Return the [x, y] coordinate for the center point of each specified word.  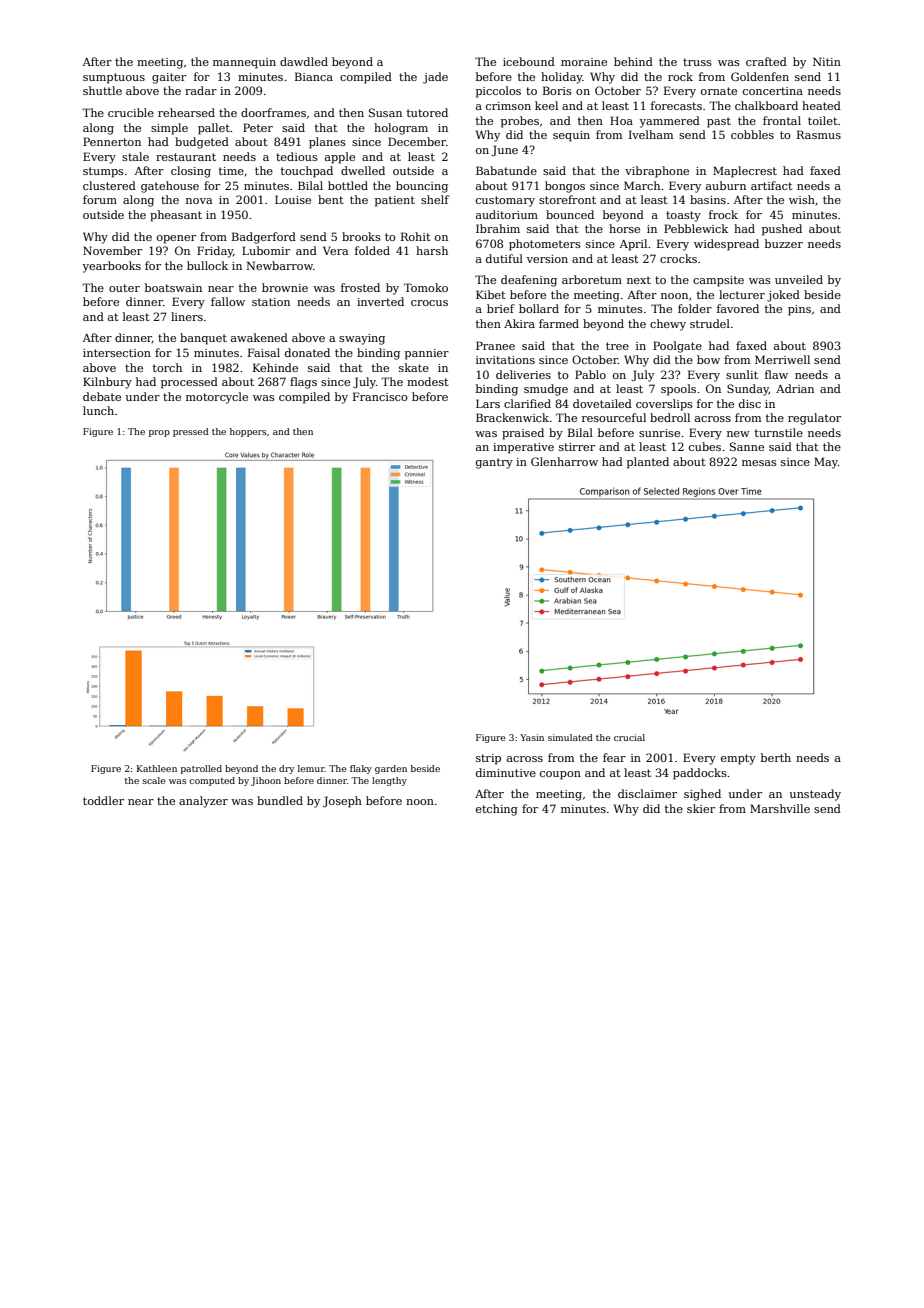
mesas [759, 463]
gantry [494, 463]
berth [776, 757]
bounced [570, 214]
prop [159, 433]
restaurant [186, 157]
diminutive [506, 772]
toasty [683, 216]
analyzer [203, 802]
